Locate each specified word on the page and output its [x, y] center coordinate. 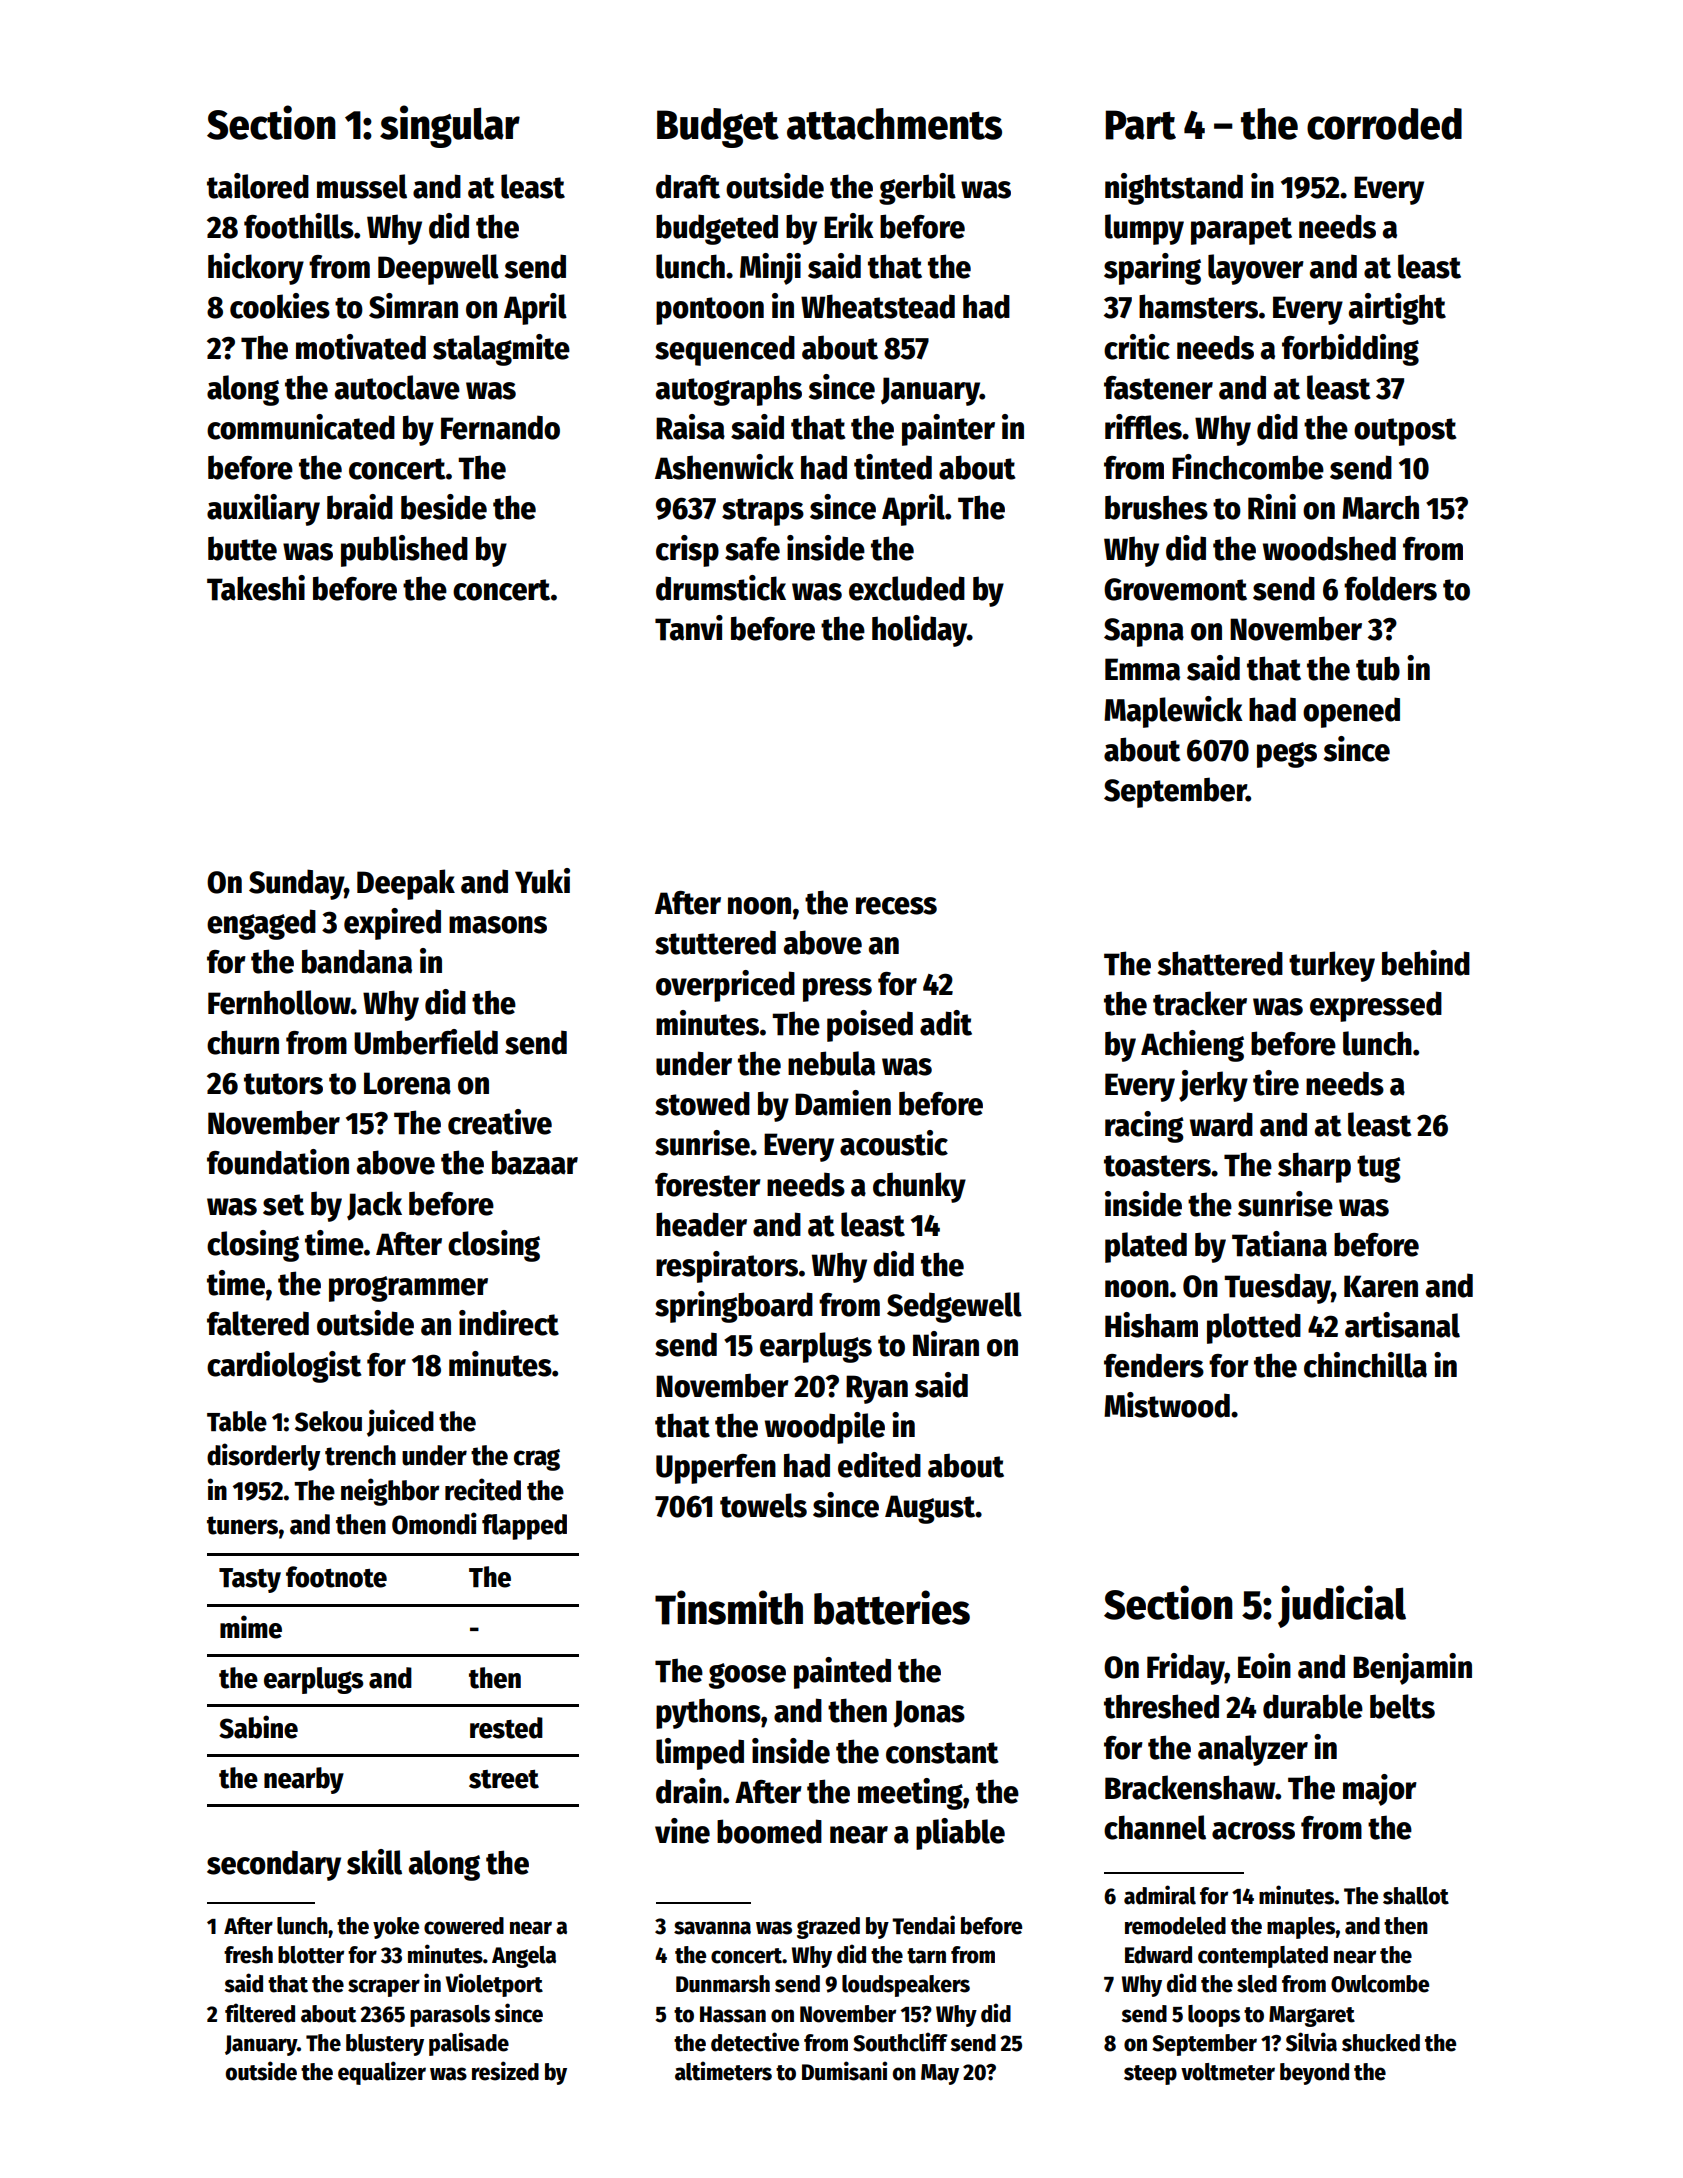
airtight [1397, 309]
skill [374, 1862]
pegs [1287, 755]
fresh [248, 1955]
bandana [357, 961]
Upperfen [716, 1469]
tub [1378, 668]
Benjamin [1412, 1669]
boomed [769, 1831]
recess [896, 906]
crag [537, 1460]
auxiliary [263, 510]
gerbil [917, 189]
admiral [1160, 1895]
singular [450, 126]
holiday [919, 631]
